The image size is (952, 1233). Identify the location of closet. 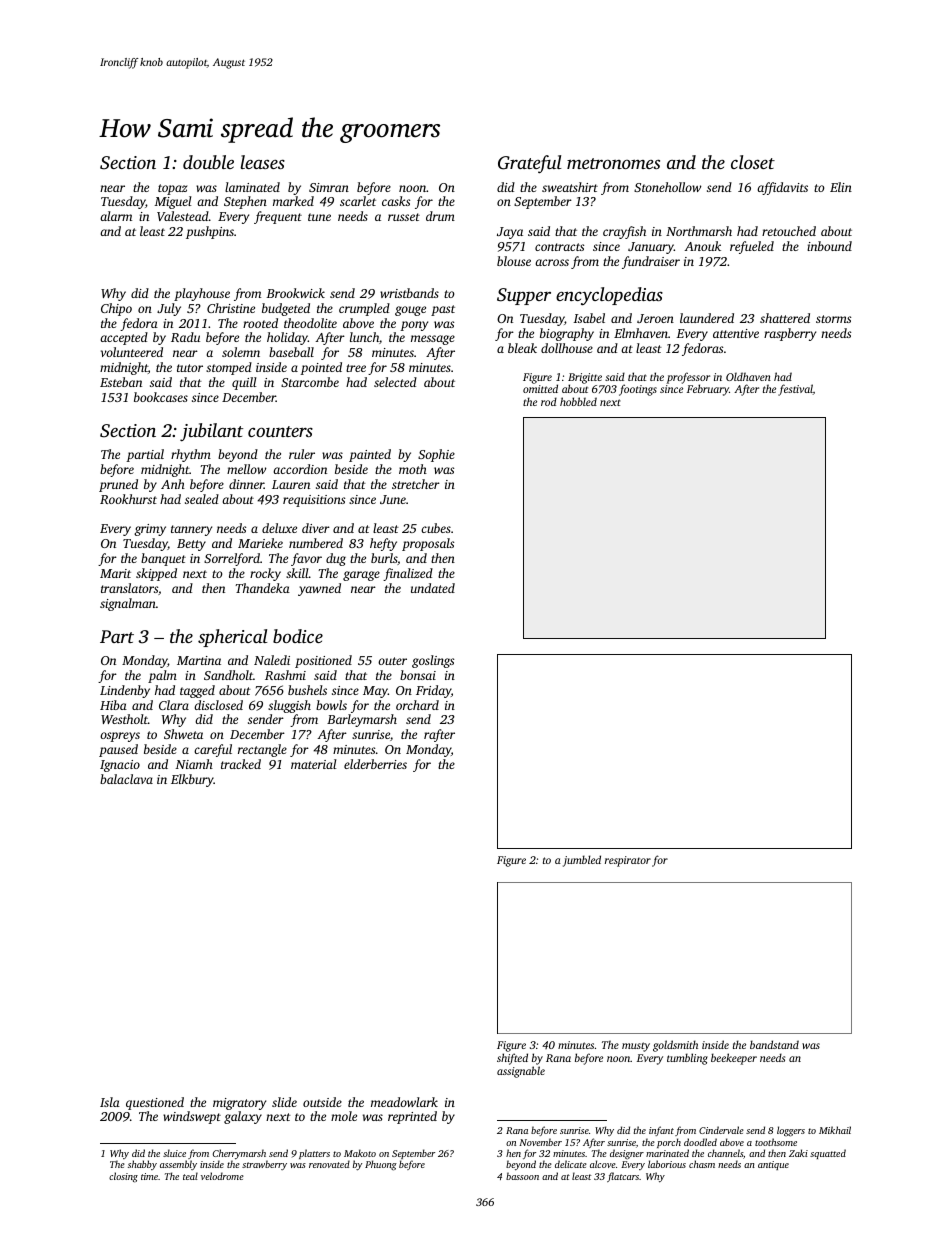
(753, 162).
